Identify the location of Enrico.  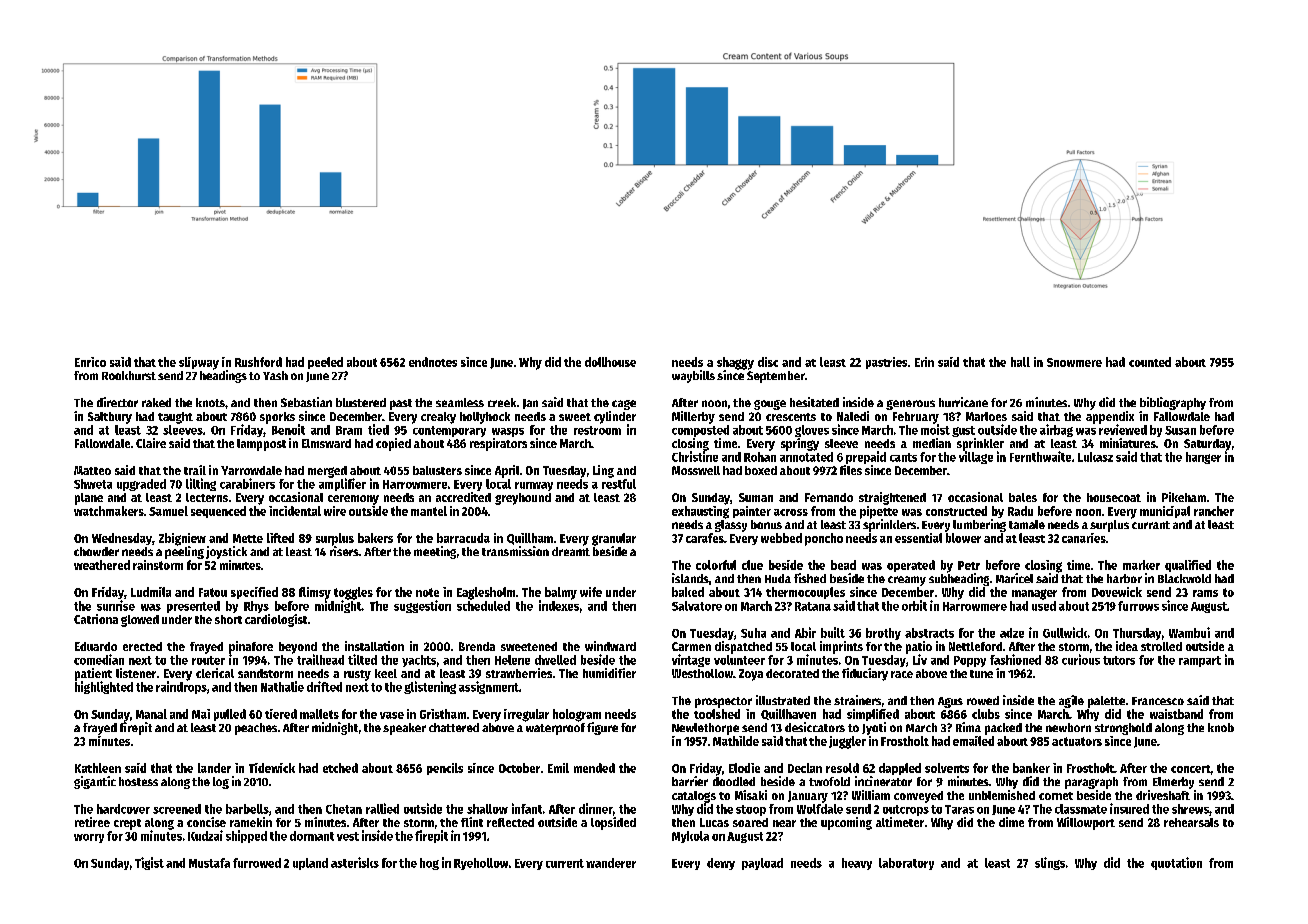
(90, 362).
